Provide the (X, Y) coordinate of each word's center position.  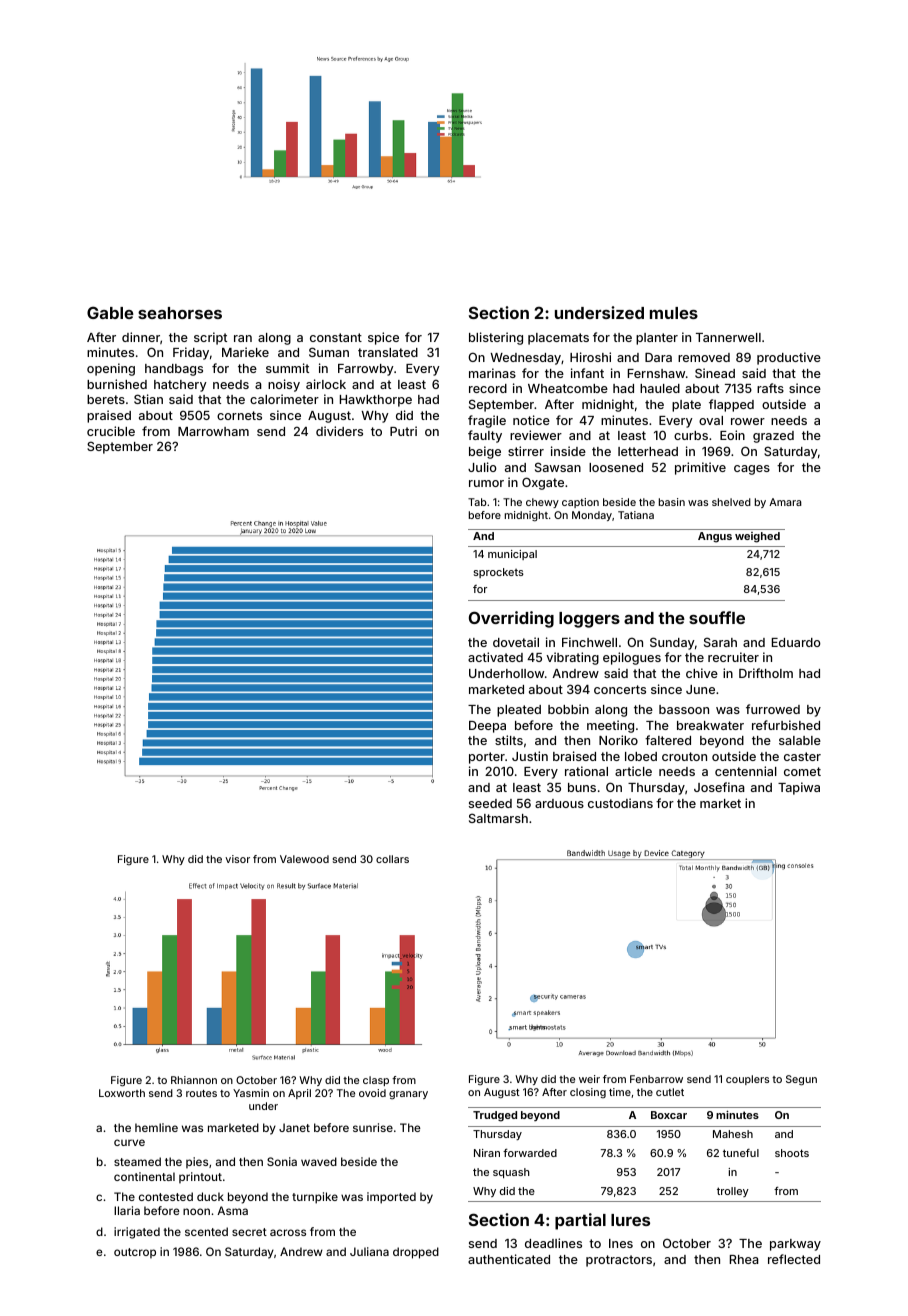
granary (408, 1095)
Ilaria (127, 1210)
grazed (773, 437)
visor (237, 859)
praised (109, 416)
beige (485, 452)
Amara (785, 502)
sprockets (498, 573)
